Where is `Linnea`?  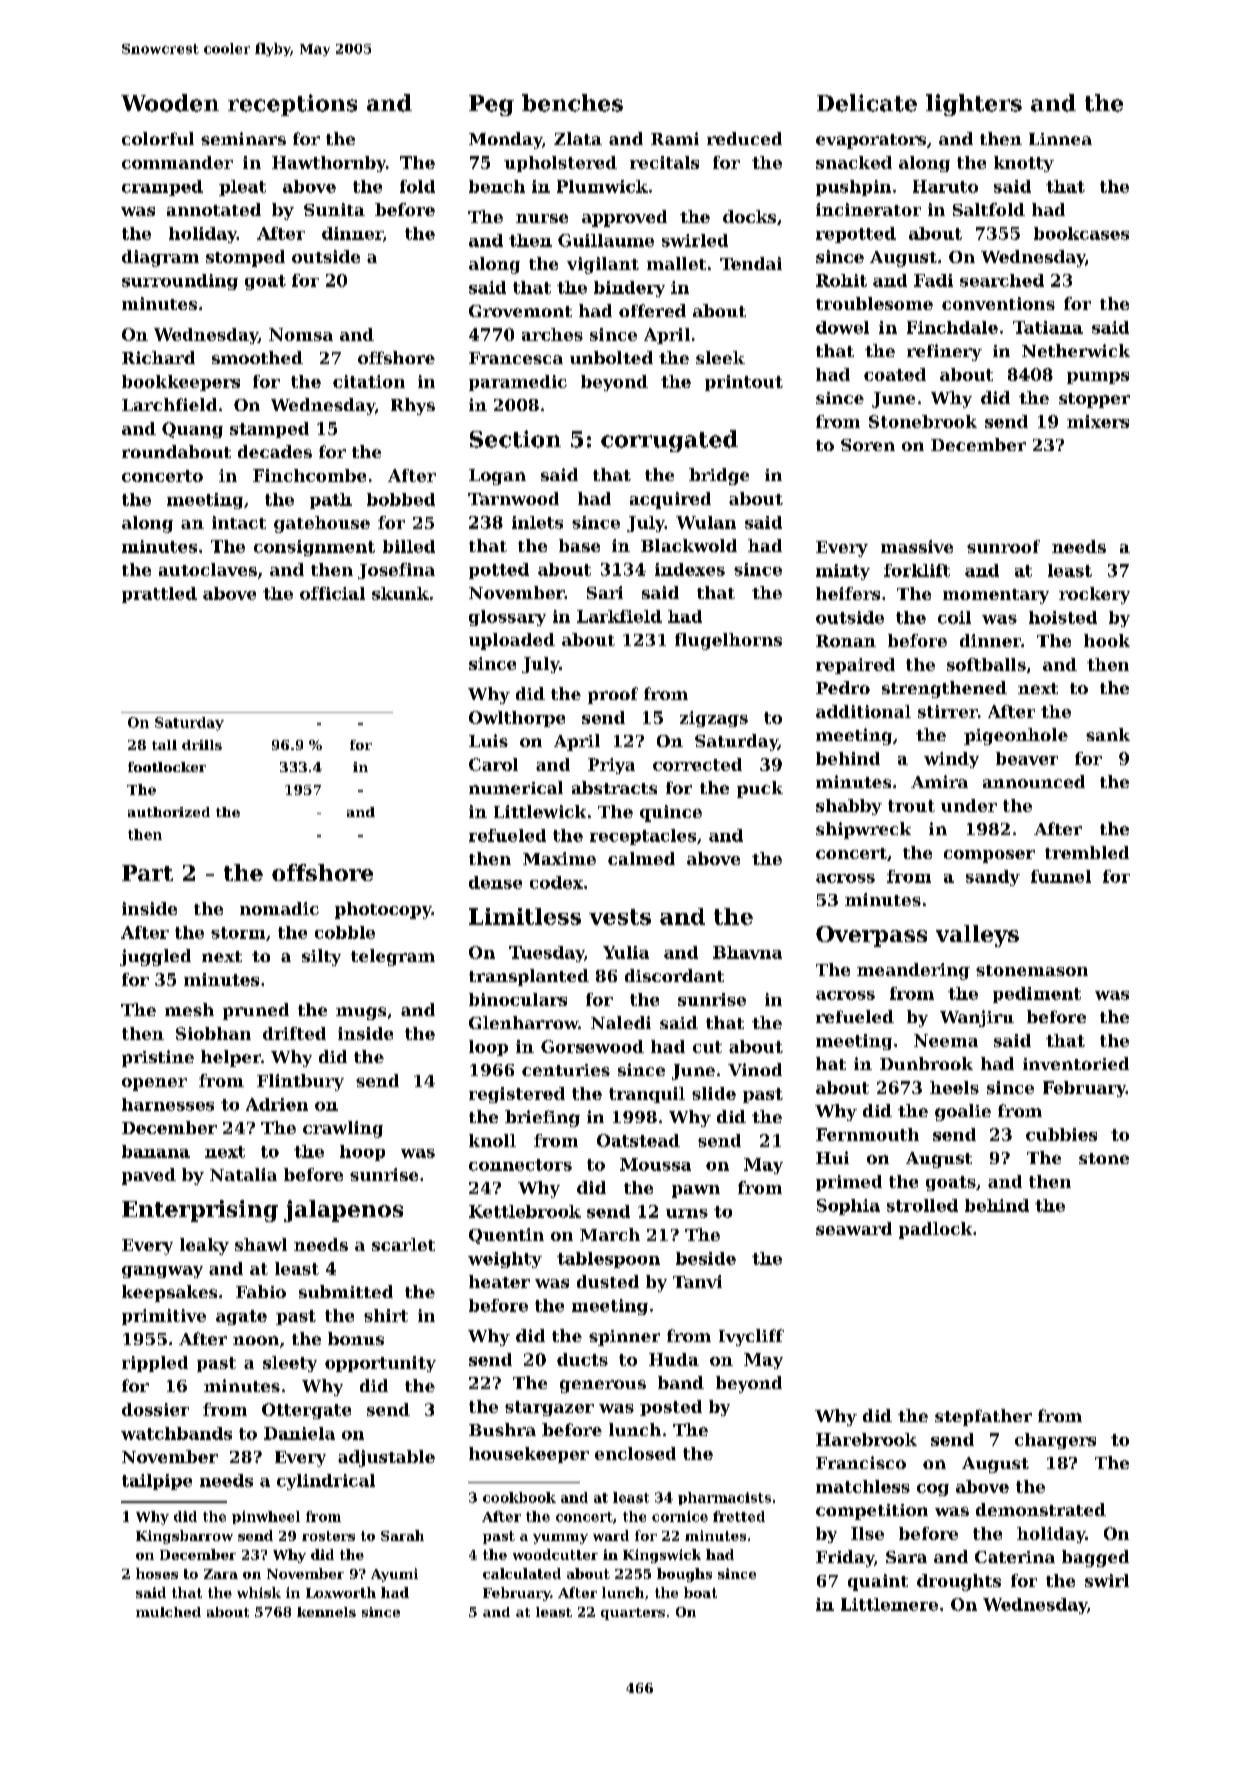
Linnea is located at coordinates (1060, 139).
